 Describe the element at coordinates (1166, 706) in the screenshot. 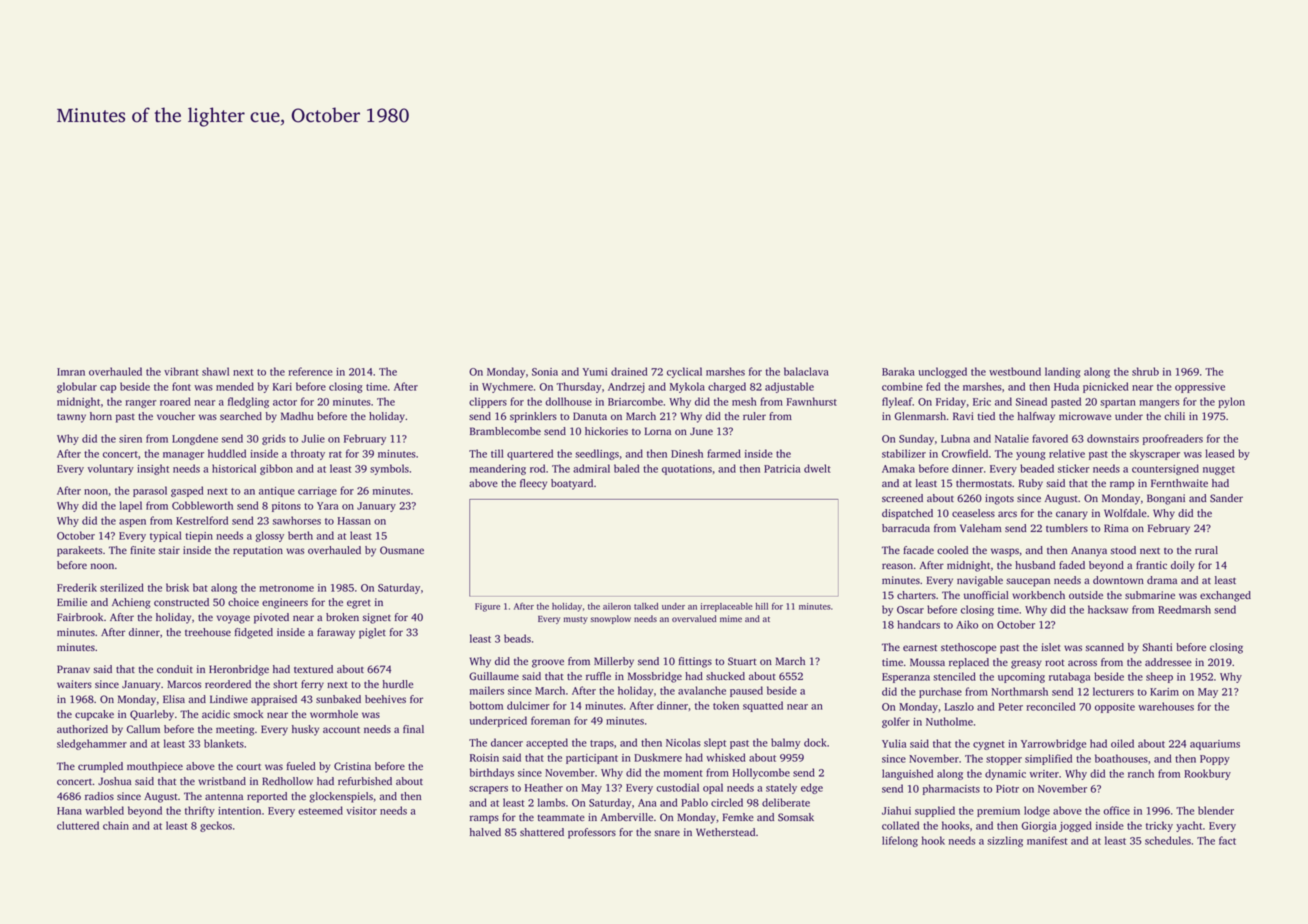

I see `warehouses` at that location.
